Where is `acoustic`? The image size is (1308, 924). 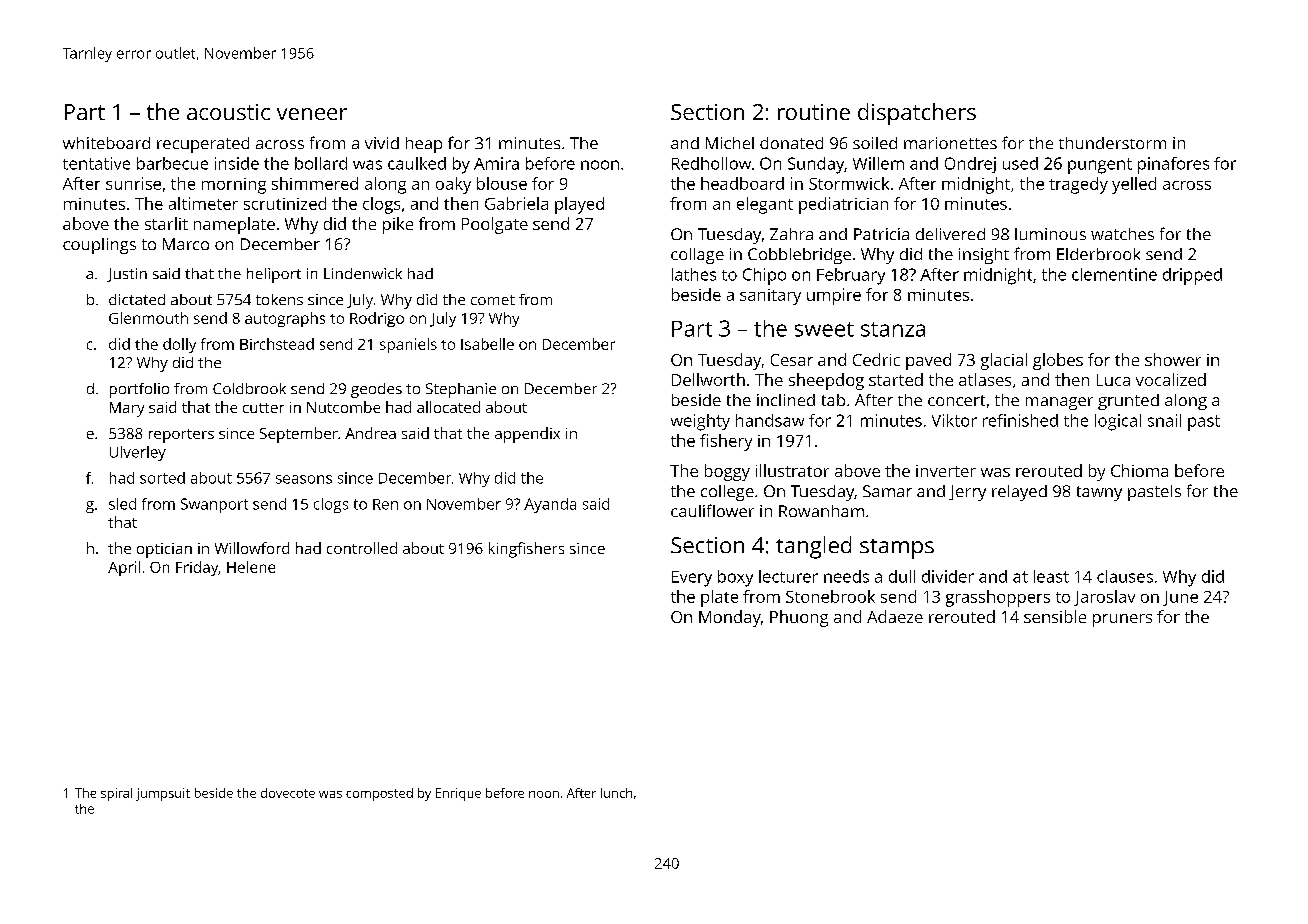 acoustic is located at coordinates (228, 112).
